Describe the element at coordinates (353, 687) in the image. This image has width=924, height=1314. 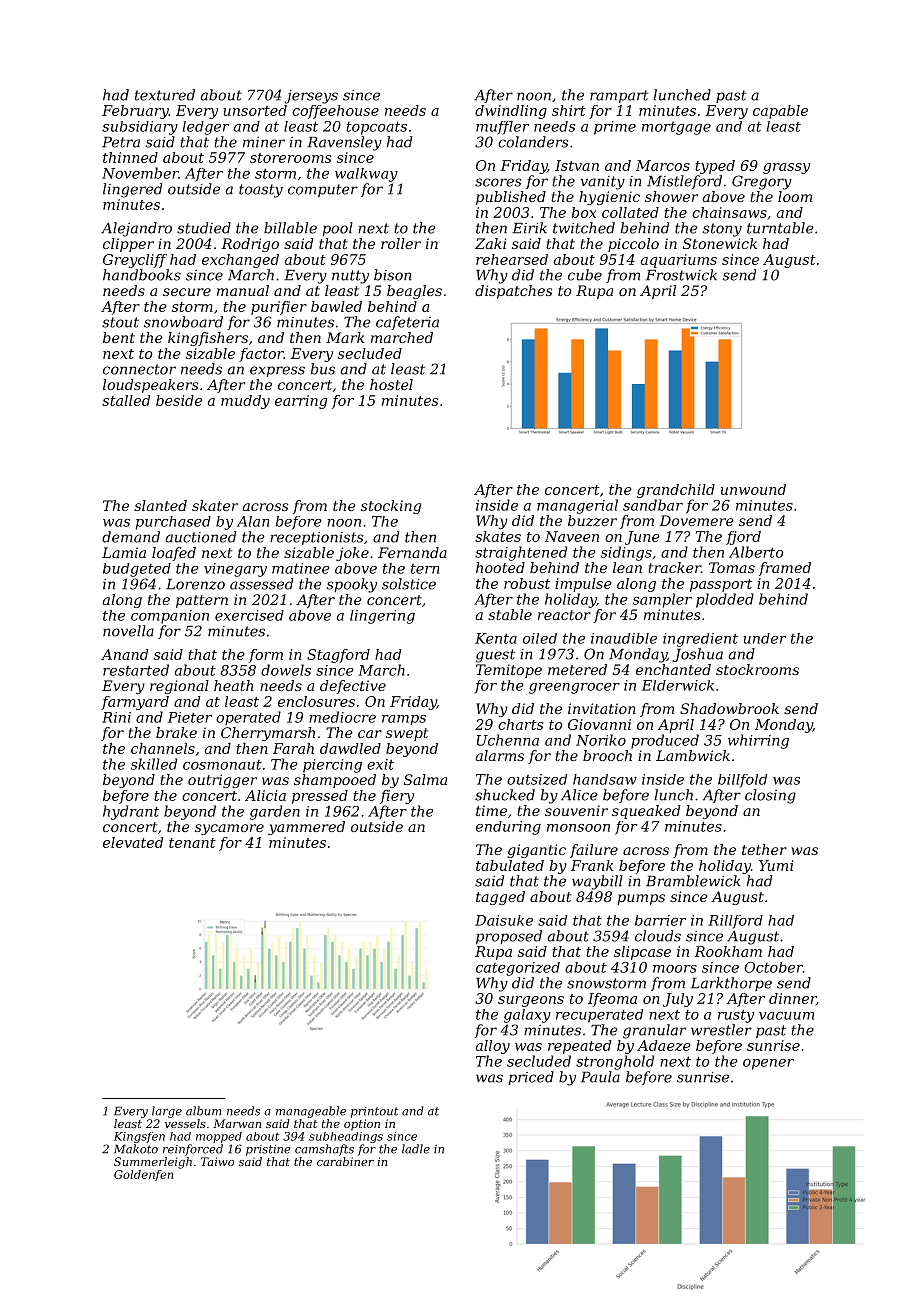
I see `defective` at that location.
